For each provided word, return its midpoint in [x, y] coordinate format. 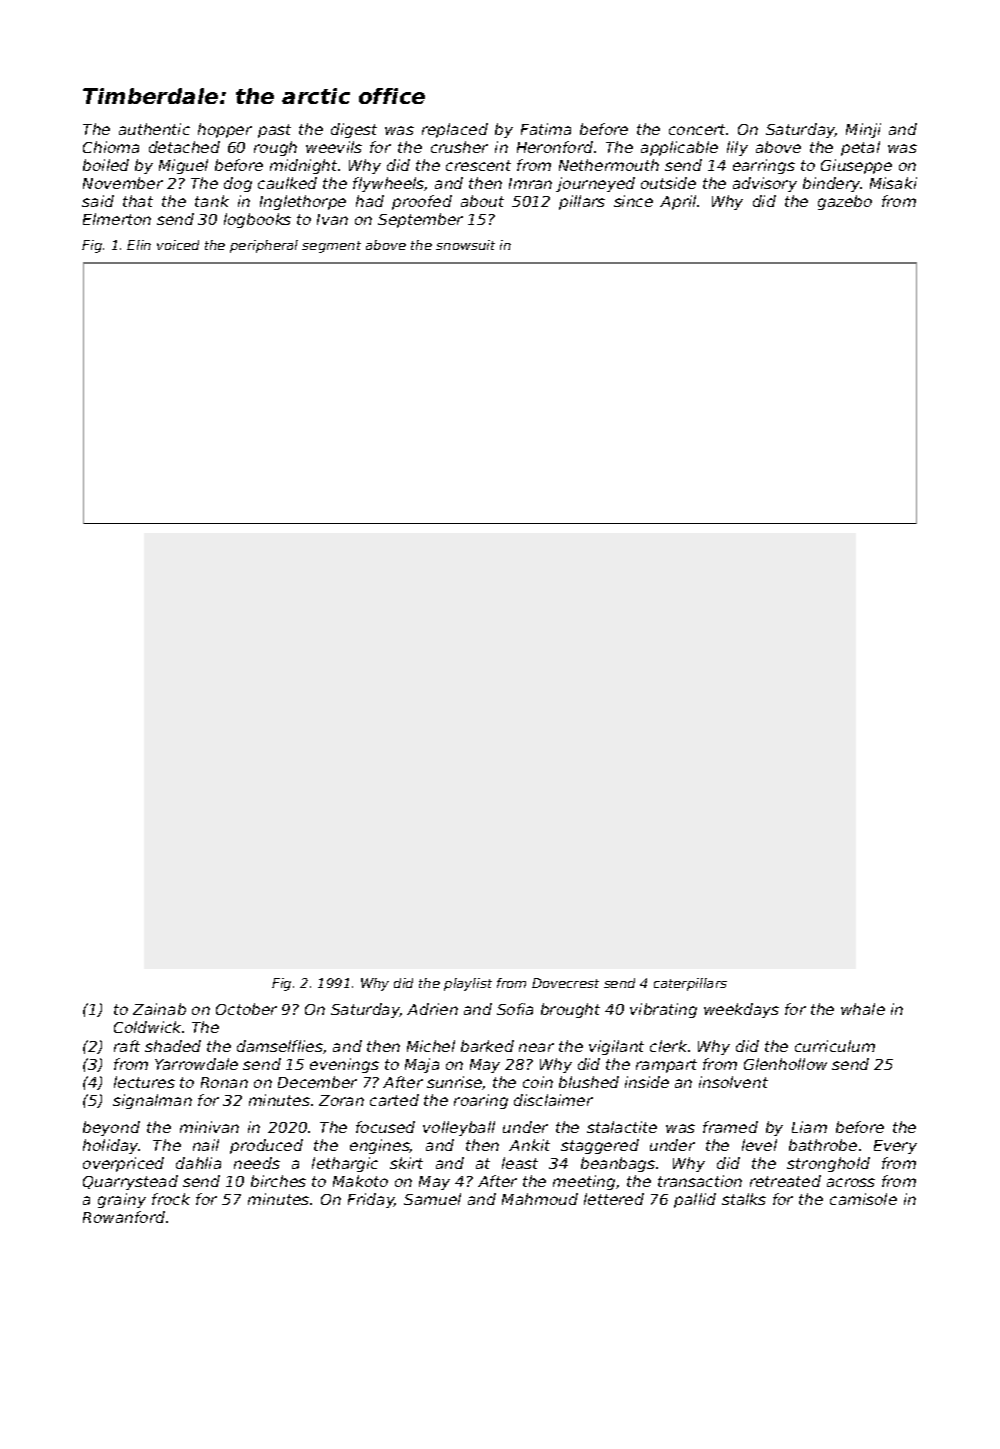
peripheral [264, 246]
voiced [178, 245]
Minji [863, 130]
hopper [225, 130]
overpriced [123, 1164]
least [520, 1163]
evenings [344, 1065]
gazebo [845, 202]
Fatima [546, 129]
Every [895, 1147]
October [246, 1009]
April [678, 202]
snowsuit [465, 245]
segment [331, 247]
